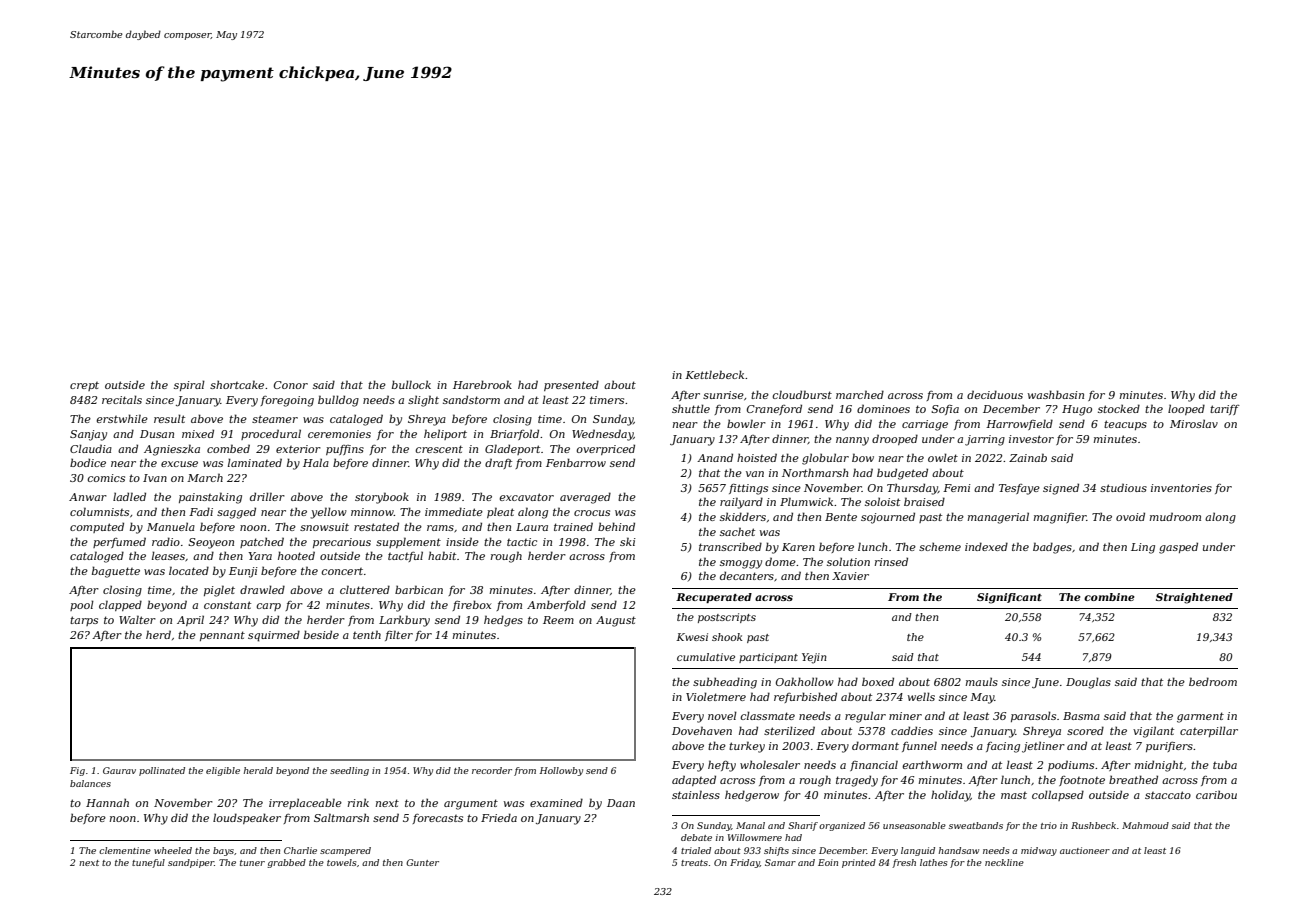 This screenshot has height=924, width=1308. I want to click on Significant, so click(1009, 598).
